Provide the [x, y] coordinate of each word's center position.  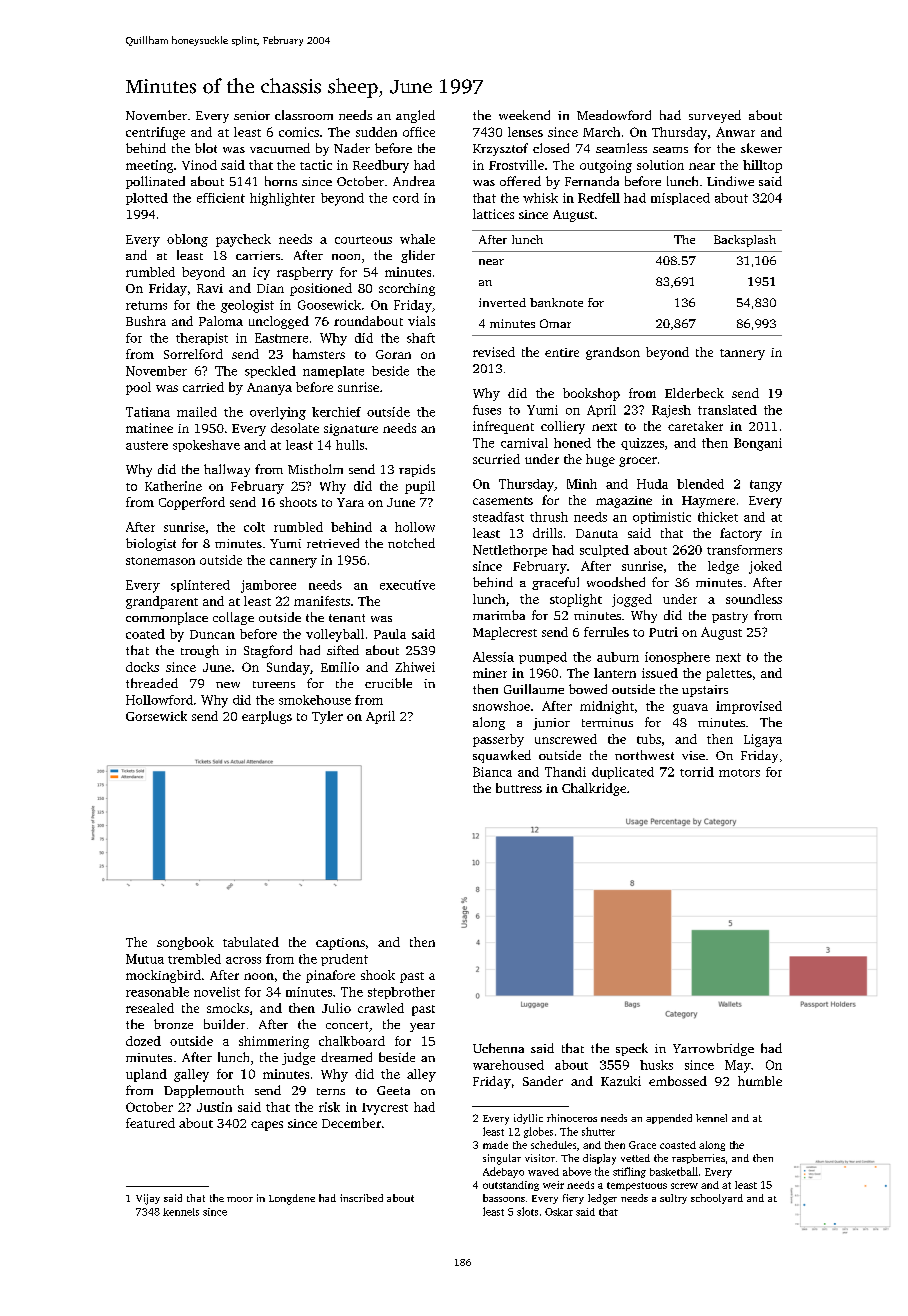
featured [150, 1123]
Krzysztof [500, 149]
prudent [344, 960]
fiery [573, 1199]
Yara [350, 502]
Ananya [269, 389]
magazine [624, 502]
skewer [761, 148]
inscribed [361, 1198]
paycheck [243, 240]
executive [407, 585]
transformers [744, 550]
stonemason [160, 561]
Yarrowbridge [713, 1049]
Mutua [145, 959]
